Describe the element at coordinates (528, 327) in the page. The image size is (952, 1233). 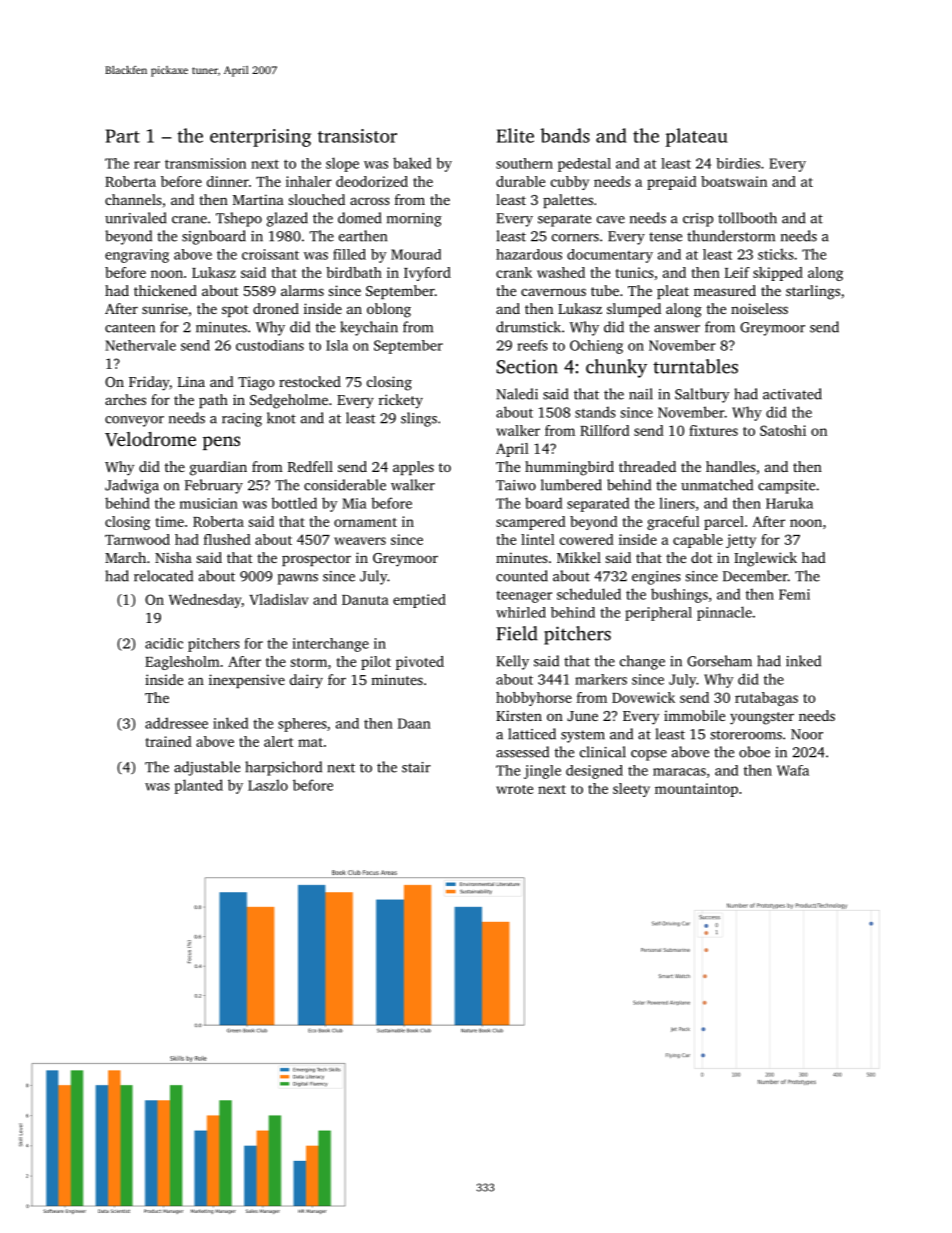
I see `drumstick` at that location.
